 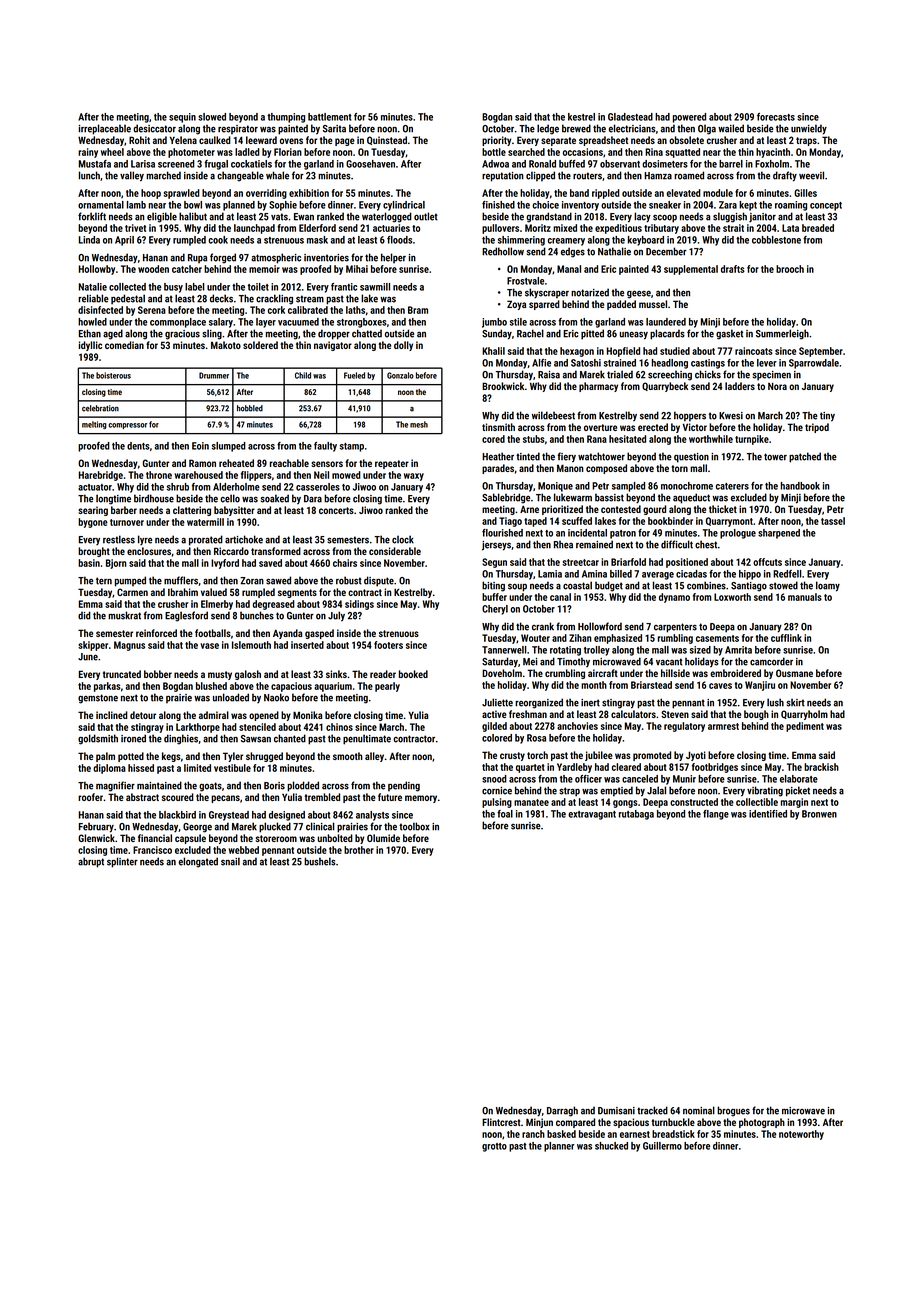 I want to click on noteworthy, so click(x=801, y=1135).
